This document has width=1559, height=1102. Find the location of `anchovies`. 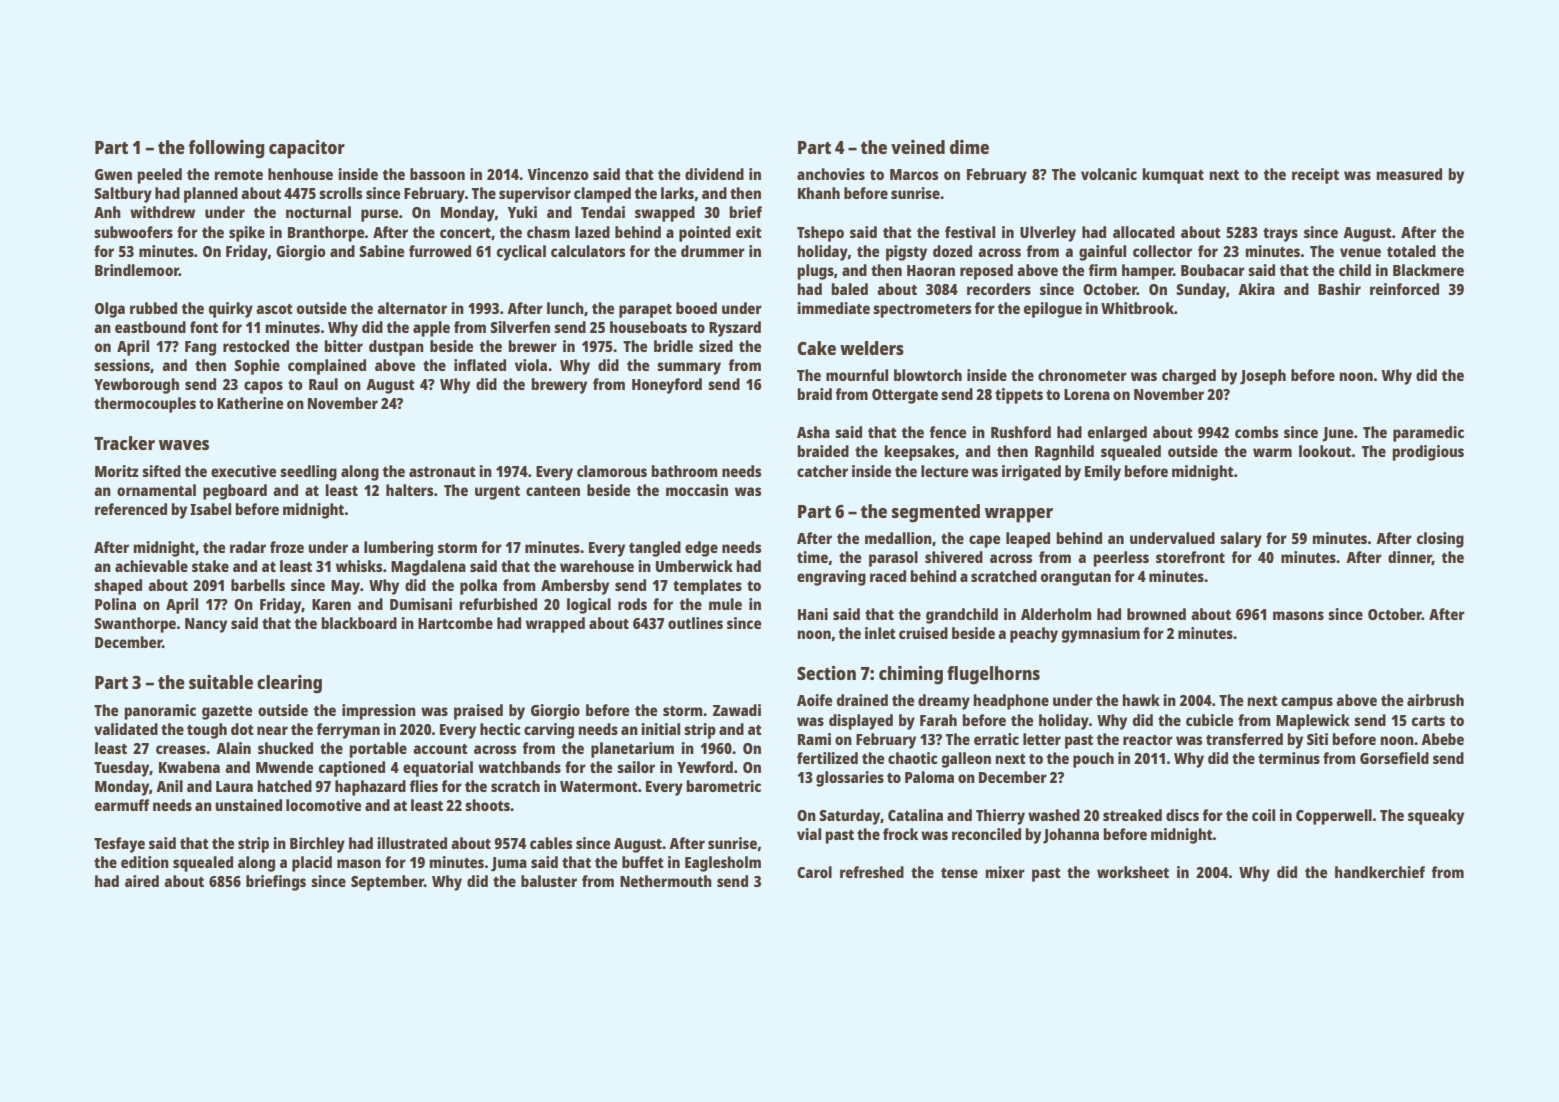

anchovies is located at coordinates (831, 174).
